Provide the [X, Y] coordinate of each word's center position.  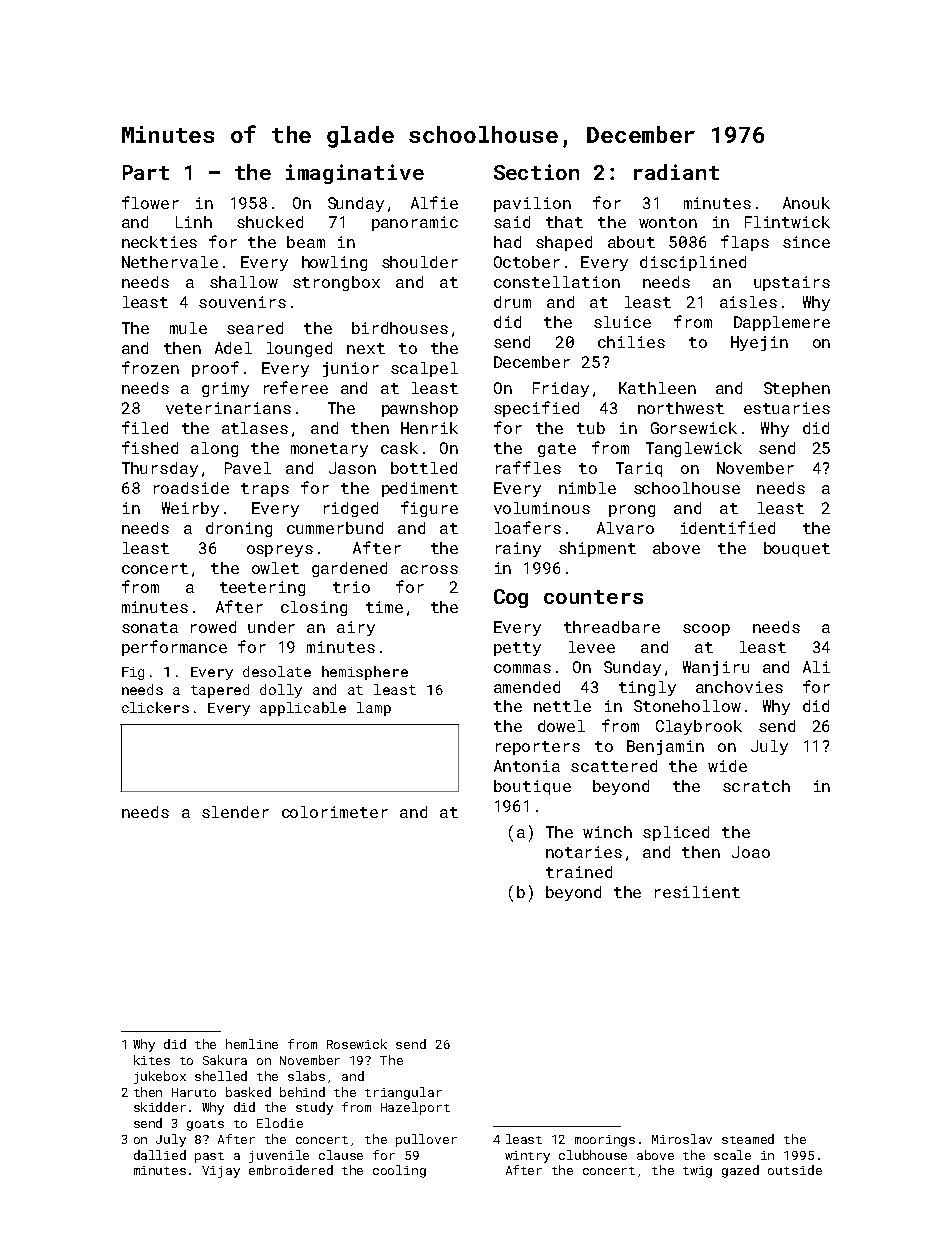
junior [351, 369]
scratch [756, 786]
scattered [614, 766]
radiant [676, 172]
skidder [160, 1107]
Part [146, 172]
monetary [329, 450]
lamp [374, 709]
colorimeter [335, 812]
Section [536, 172]
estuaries [787, 408]
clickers [155, 707]
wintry [527, 1157]
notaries [584, 852]
